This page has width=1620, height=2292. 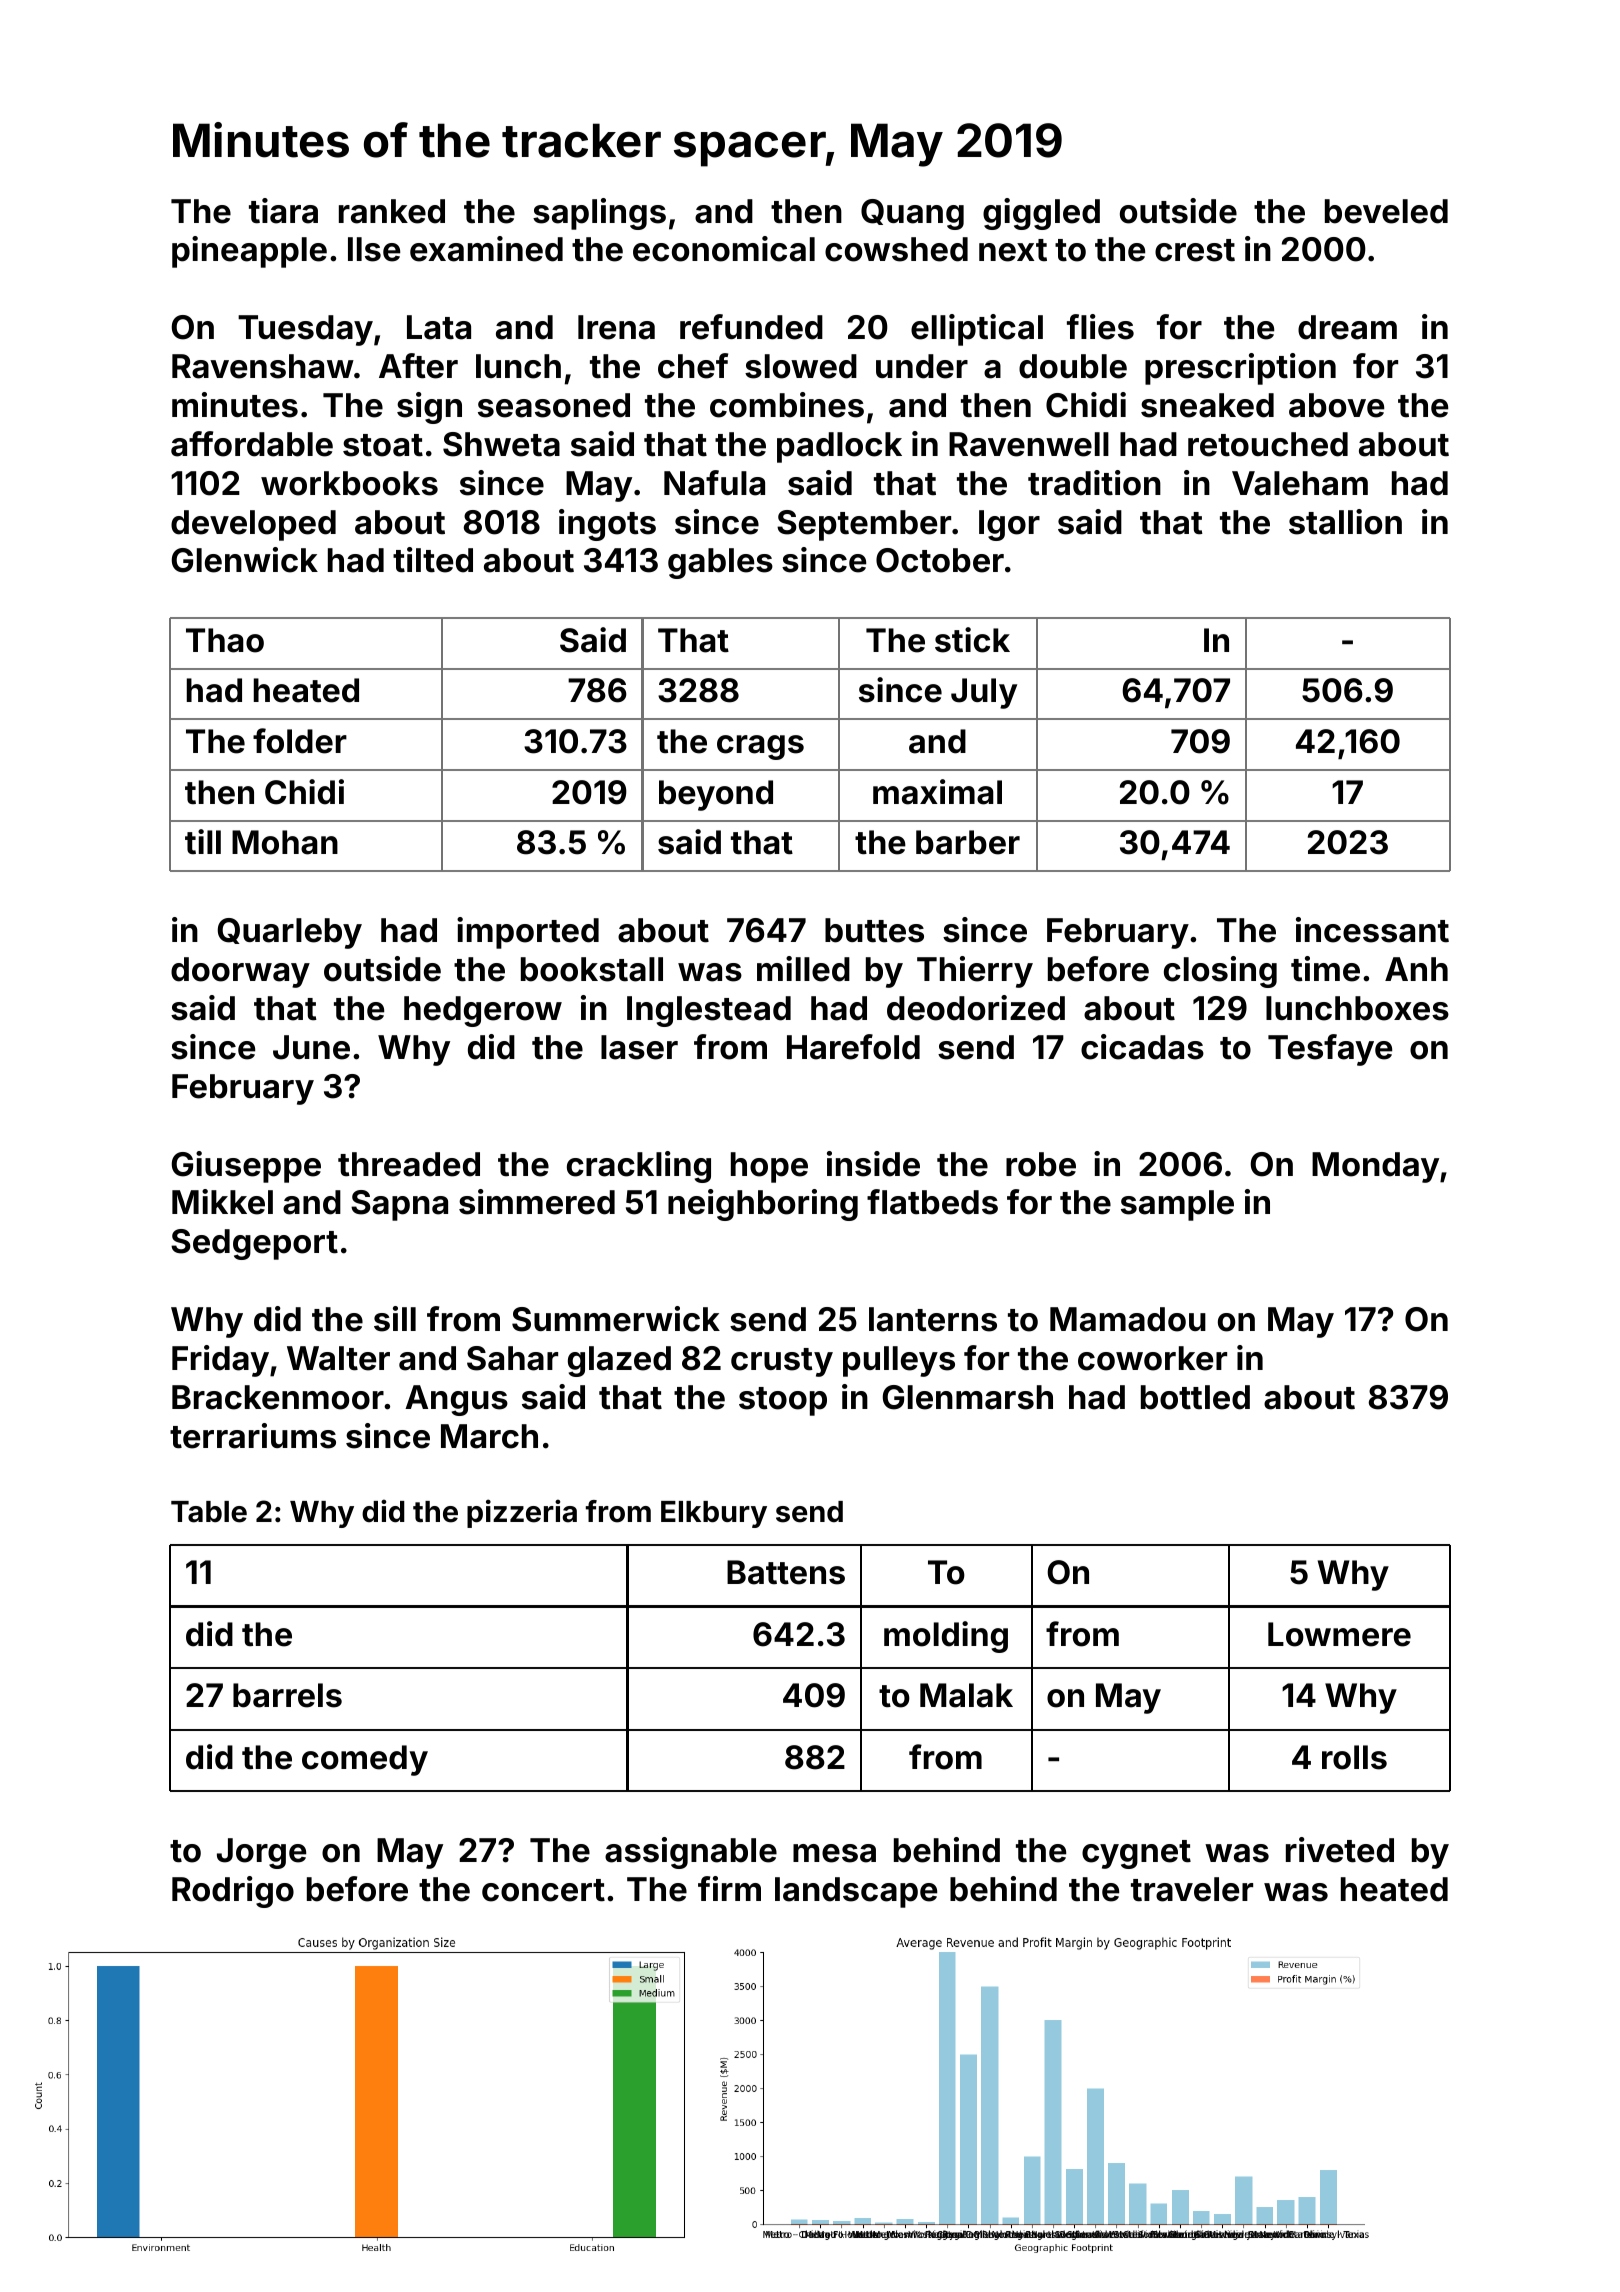 I want to click on sample, so click(x=1177, y=1205).
